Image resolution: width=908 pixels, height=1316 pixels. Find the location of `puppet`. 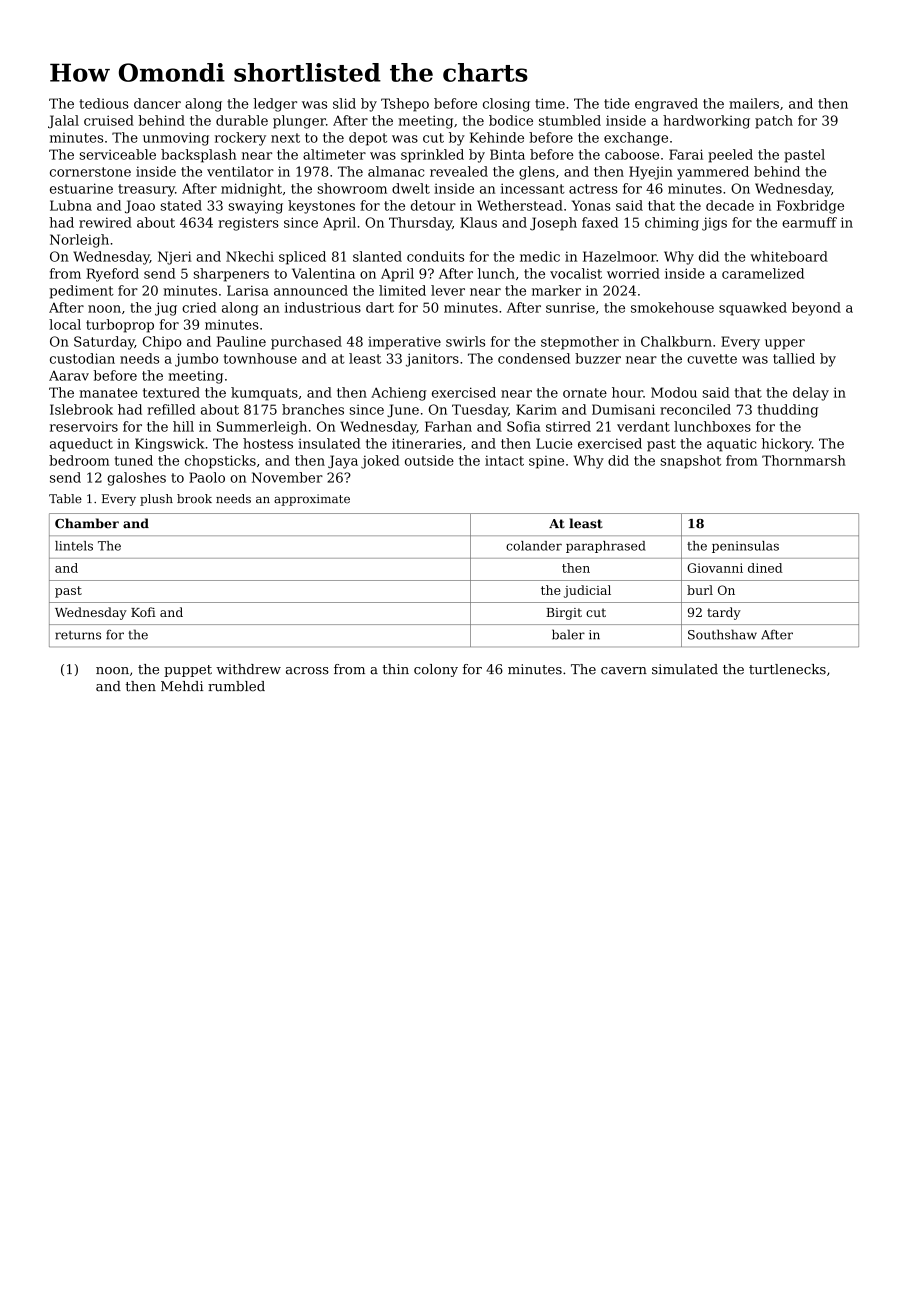

puppet is located at coordinates (188, 671).
